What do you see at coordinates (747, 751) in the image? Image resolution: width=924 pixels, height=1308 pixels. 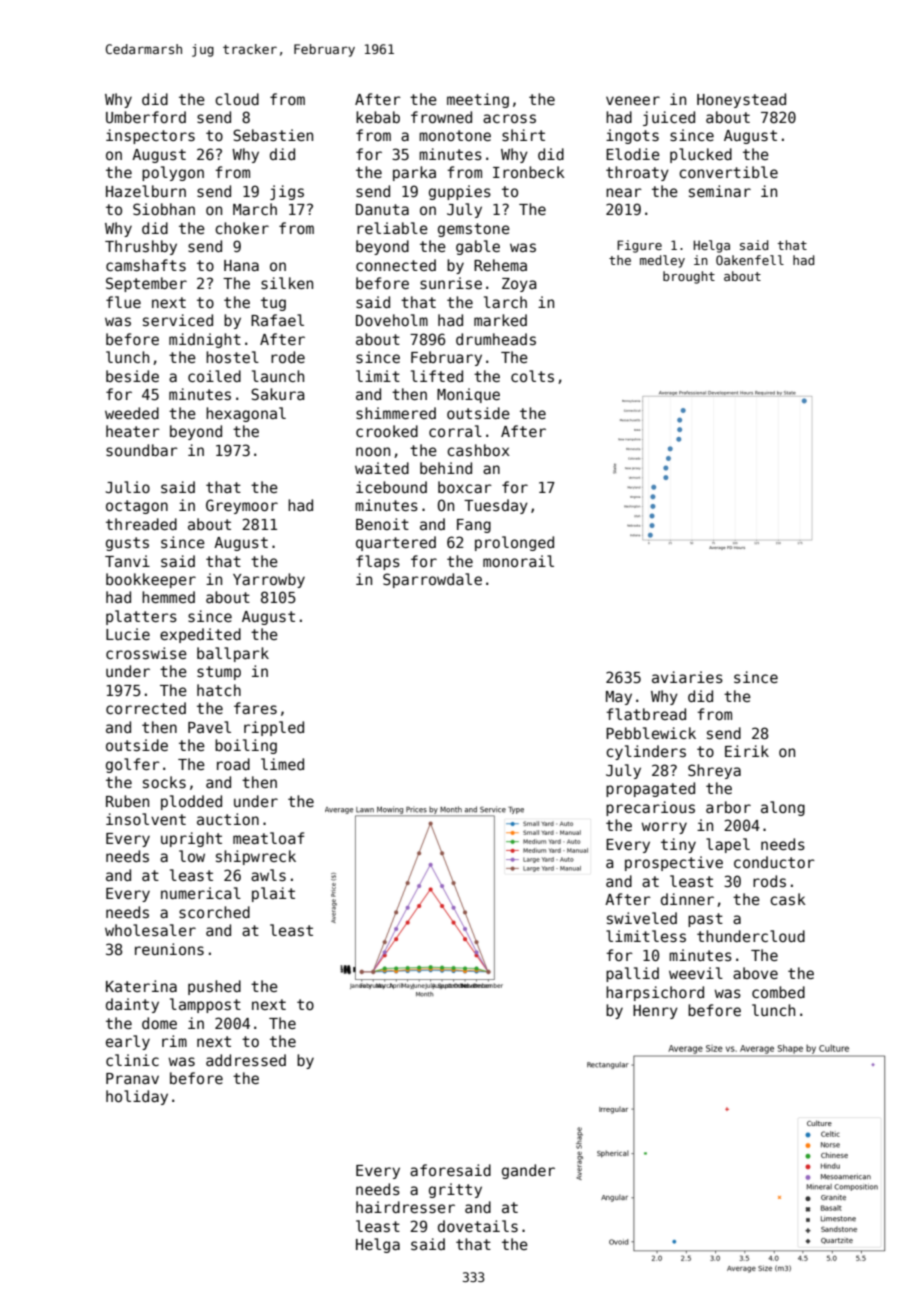 I see `Eirik` at bounding box center [747, 751].
